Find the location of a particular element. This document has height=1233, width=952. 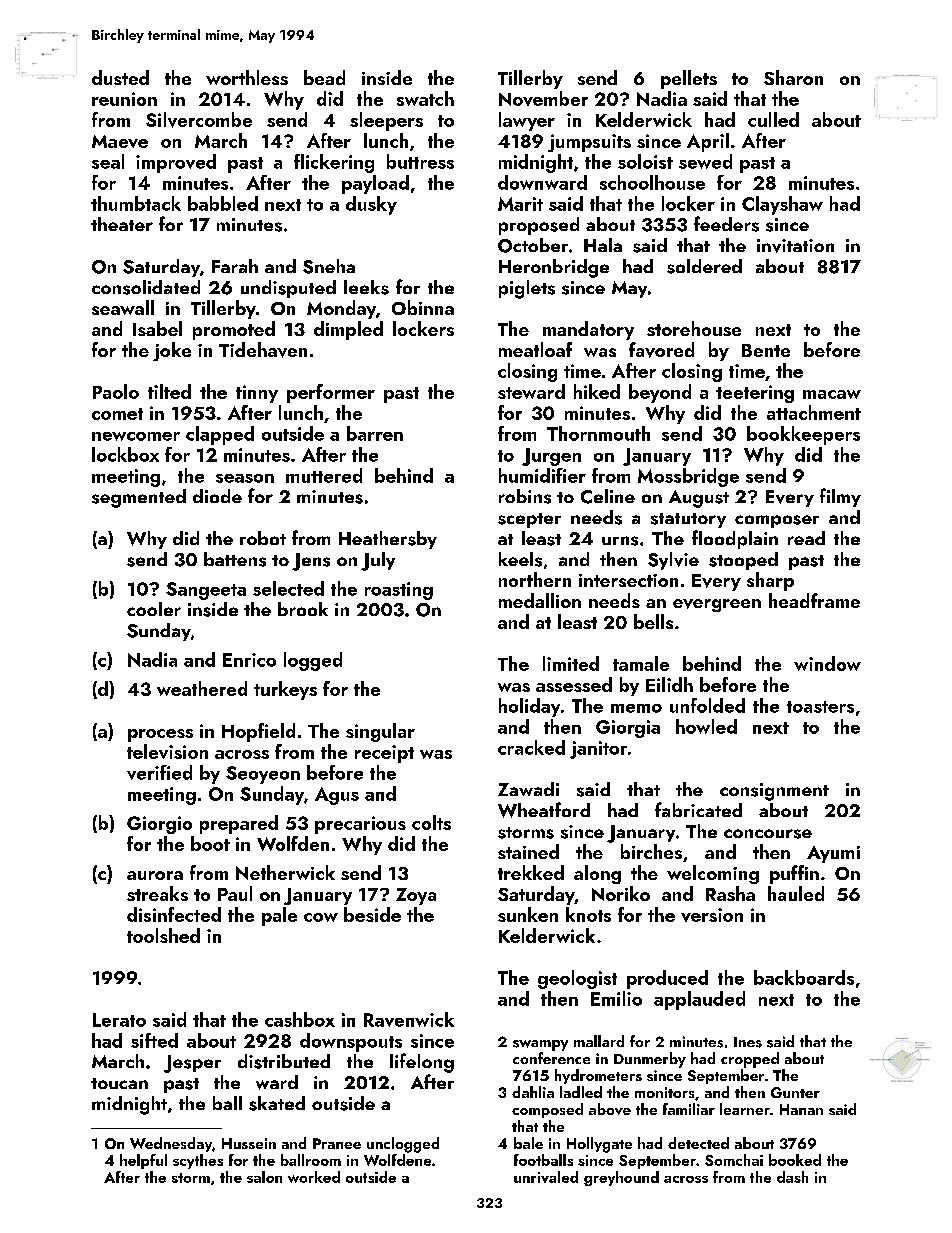

swatch is located at coordinates (425, 98).
